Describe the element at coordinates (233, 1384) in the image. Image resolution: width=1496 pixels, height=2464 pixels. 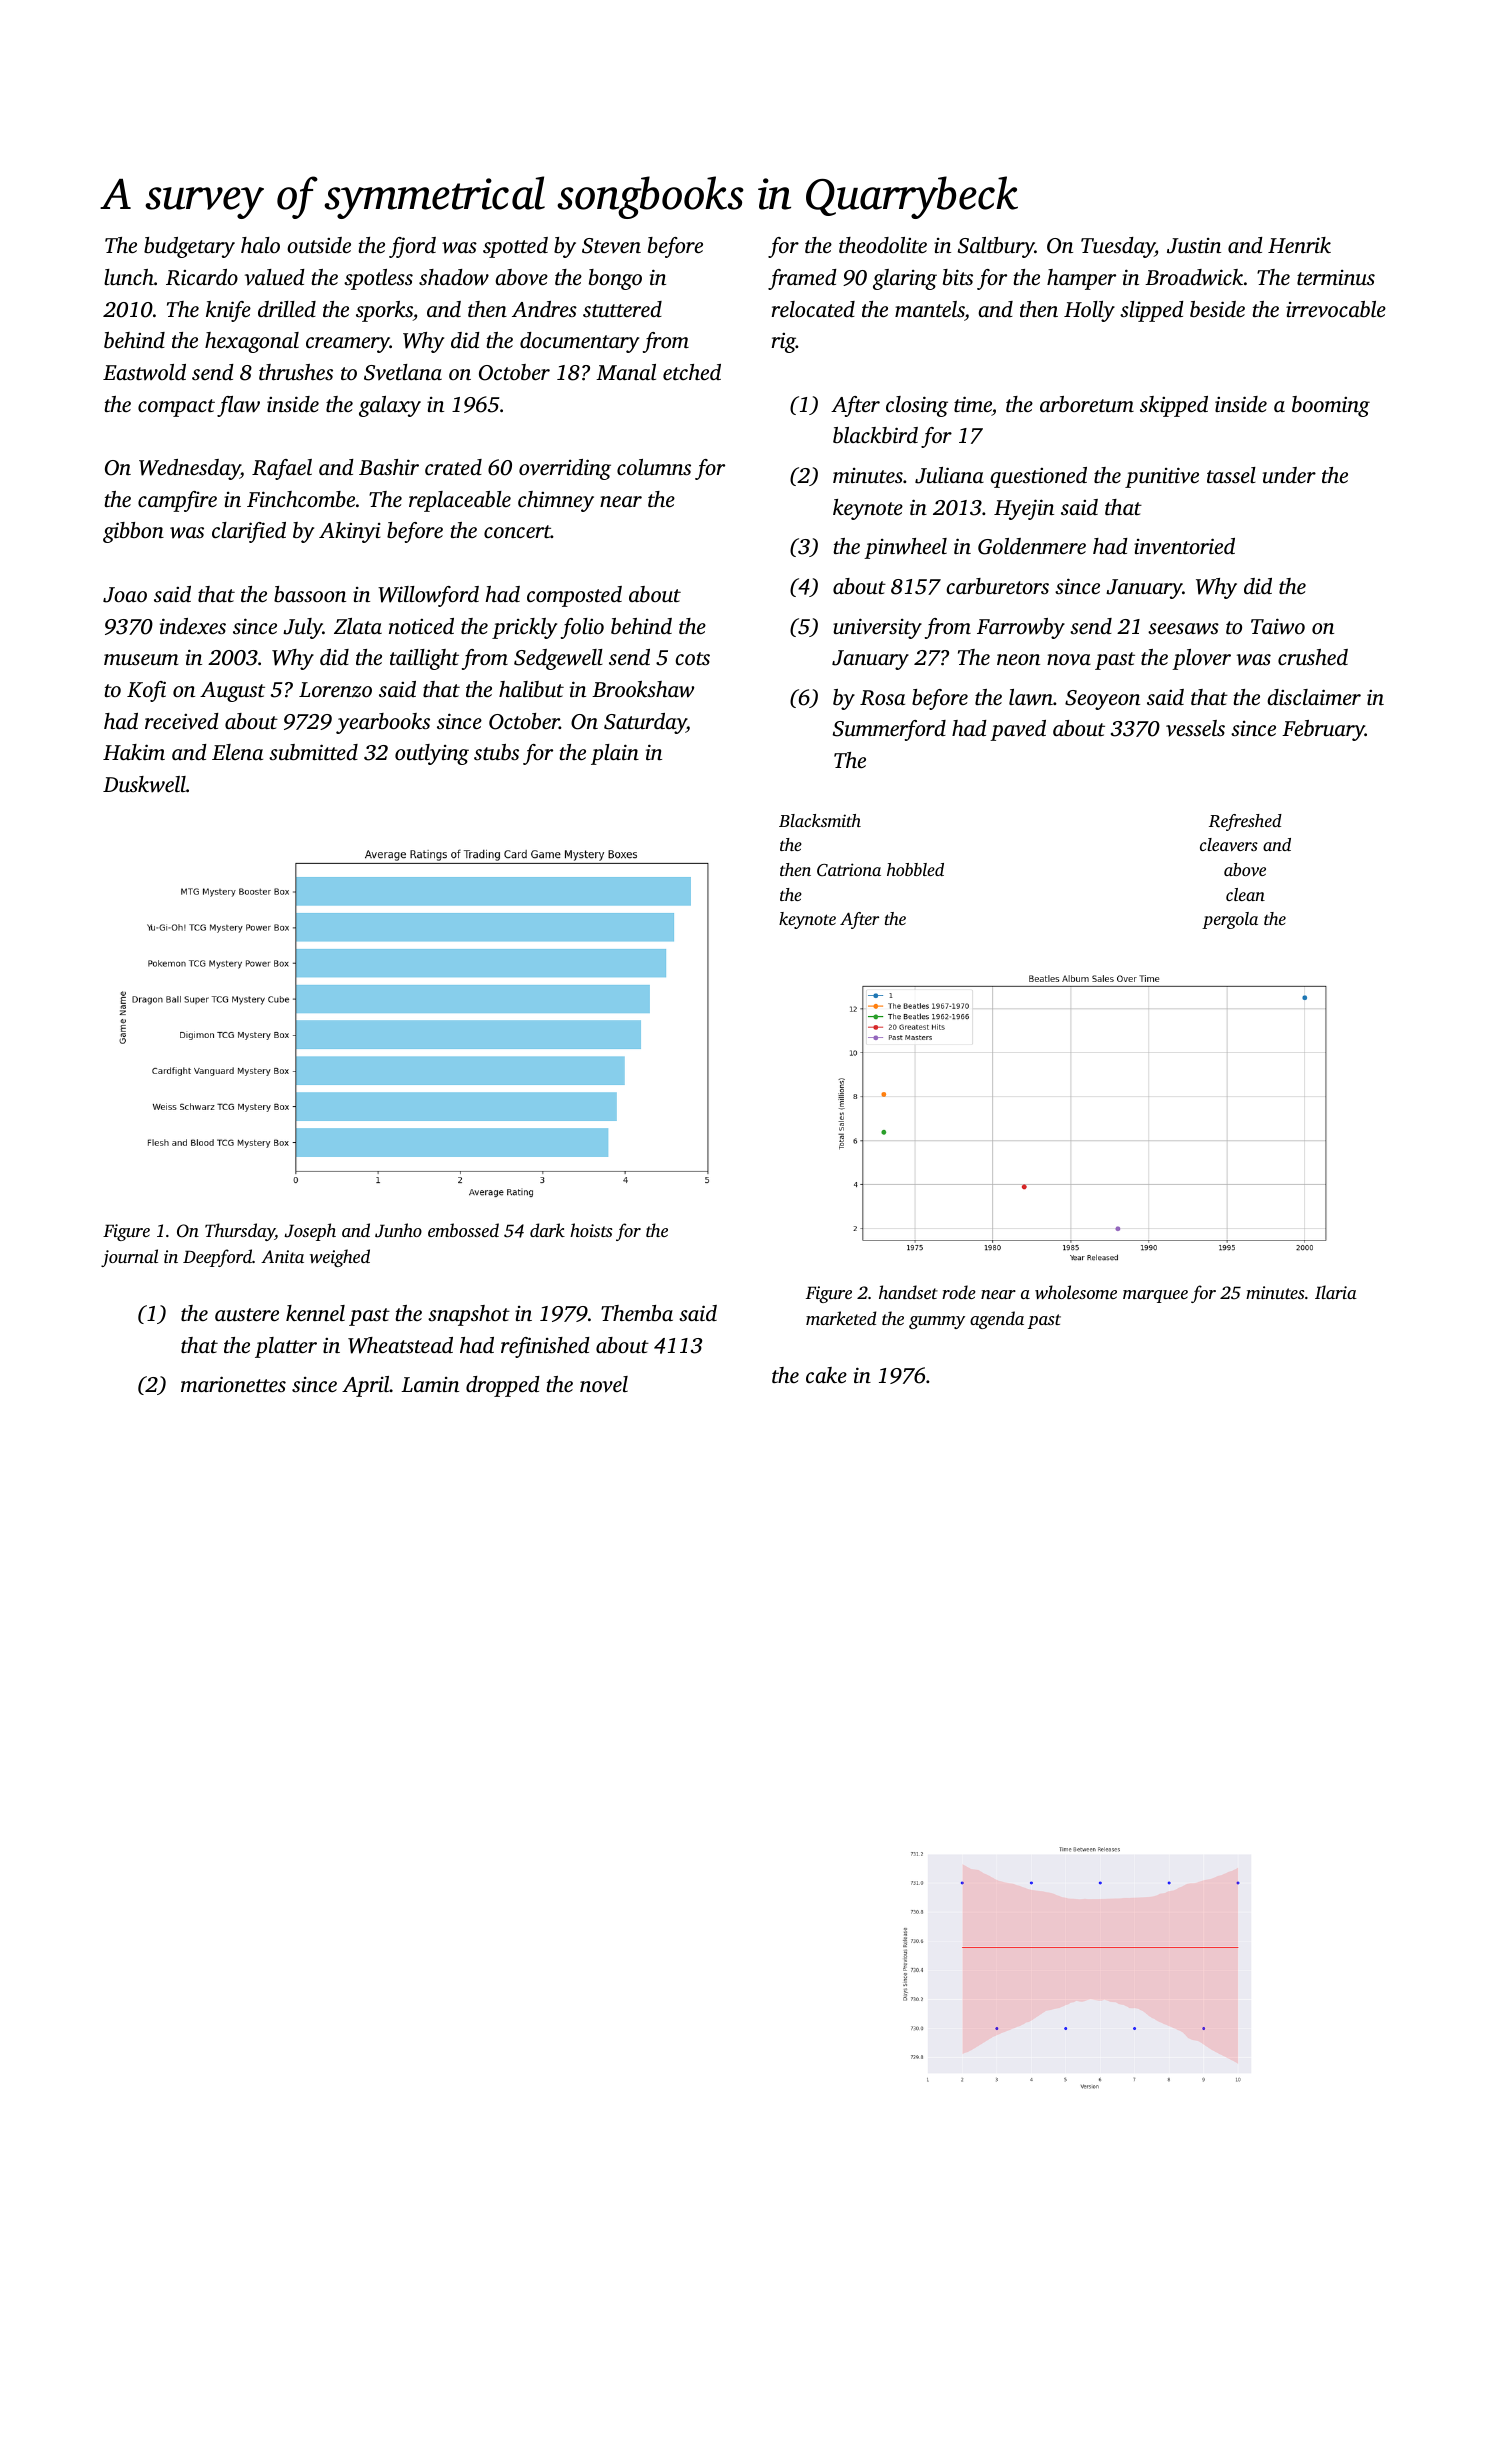
I see `marionettes` at that location.
